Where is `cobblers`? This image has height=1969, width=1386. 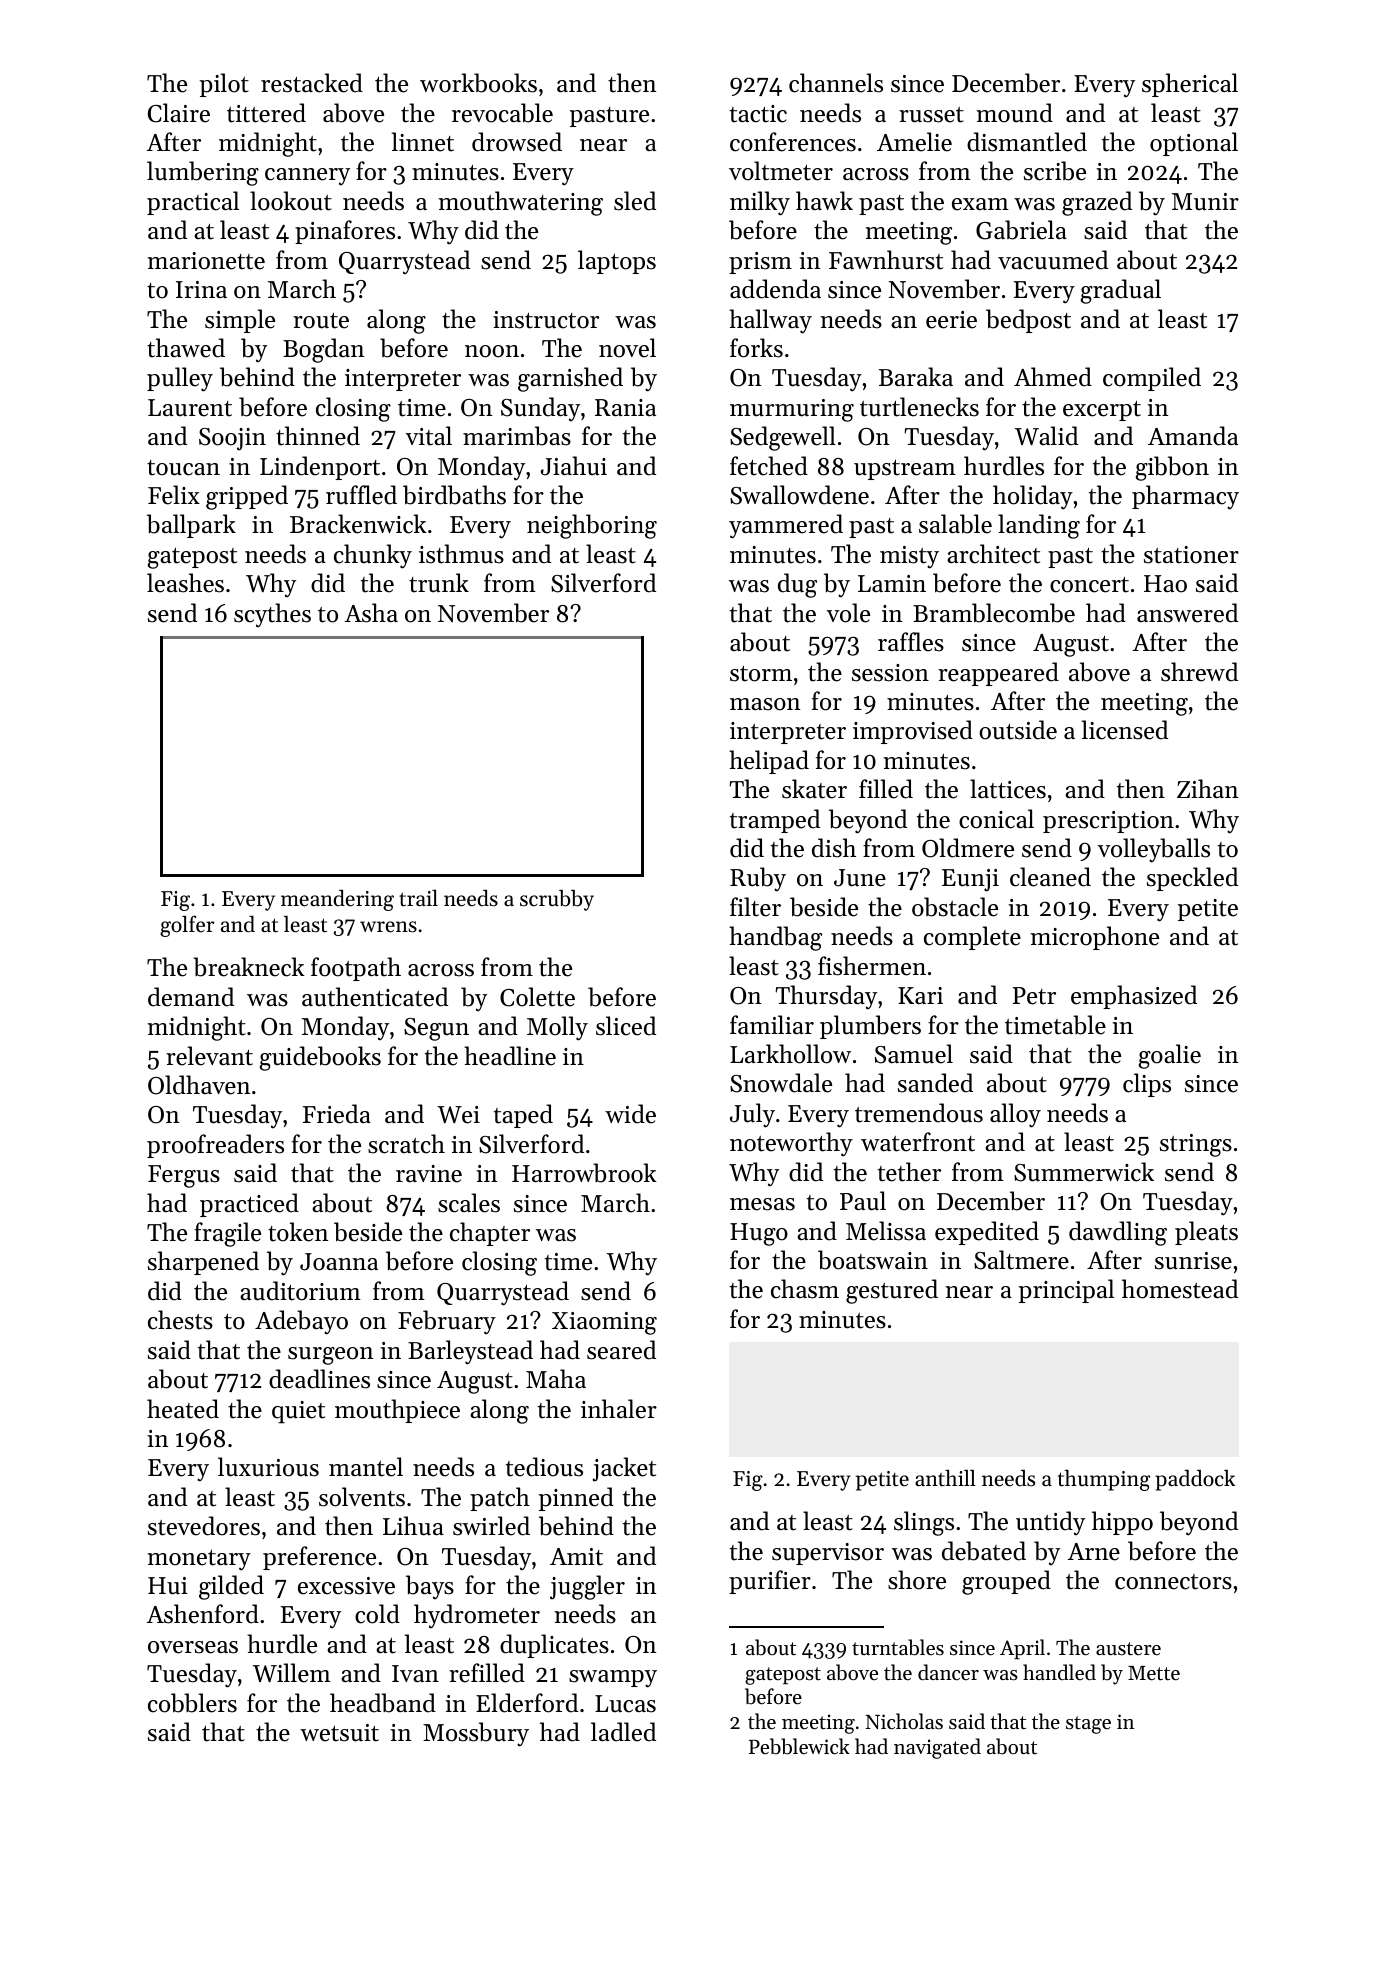
cobblers is located at coordinates (192, 1703).
